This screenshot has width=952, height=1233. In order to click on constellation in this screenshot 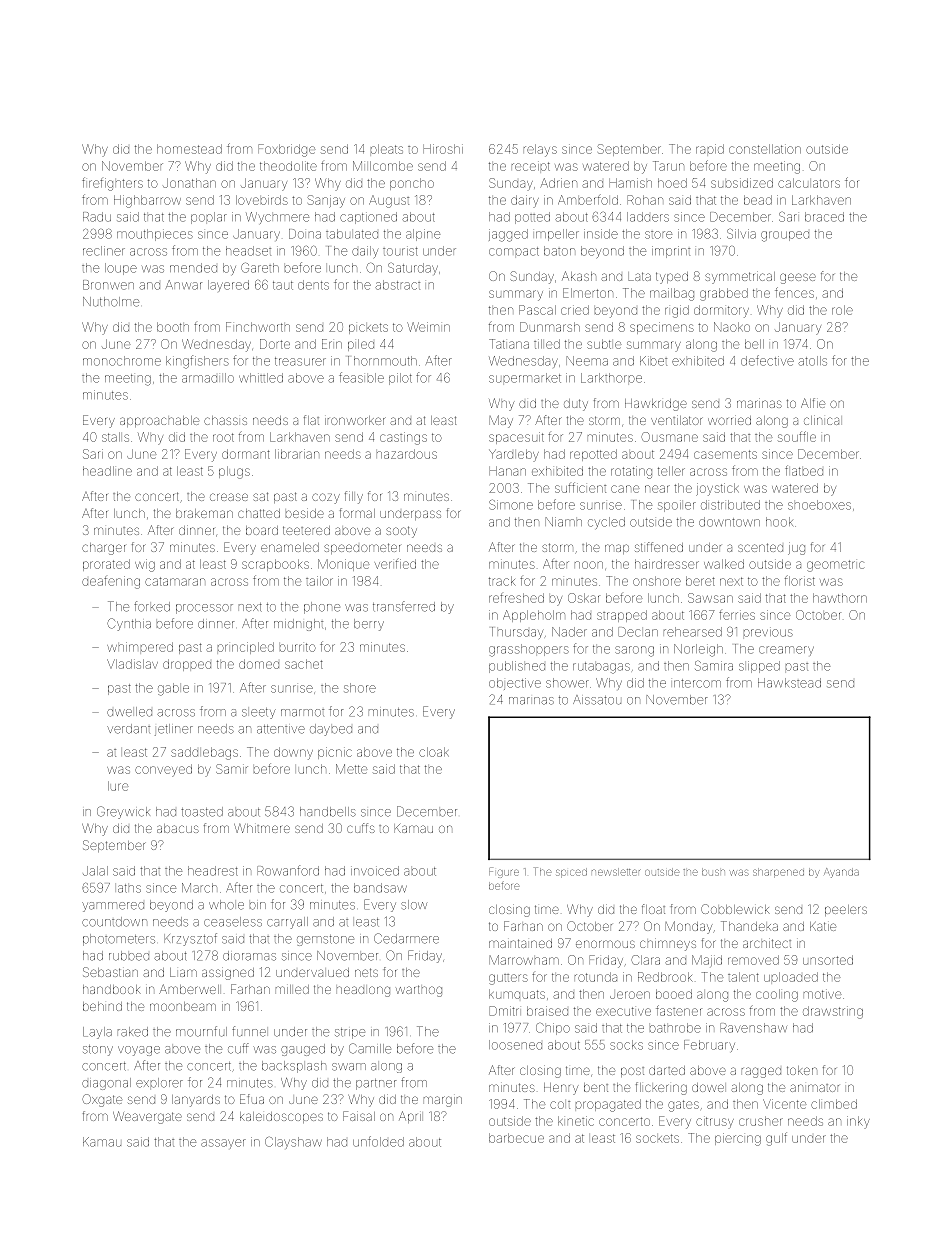, I will do `click(765, 149)`.
